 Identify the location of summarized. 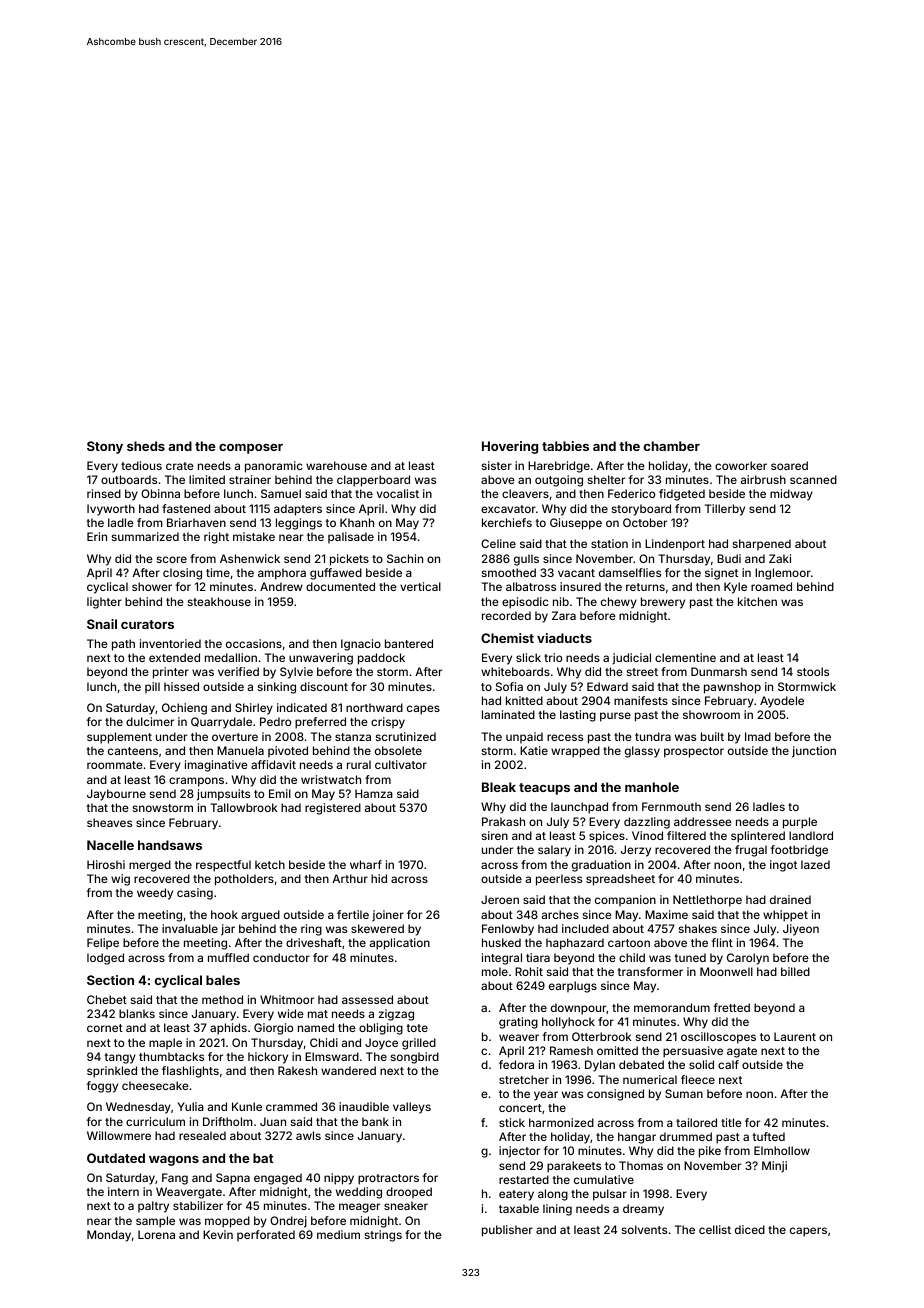
(145, 536).
